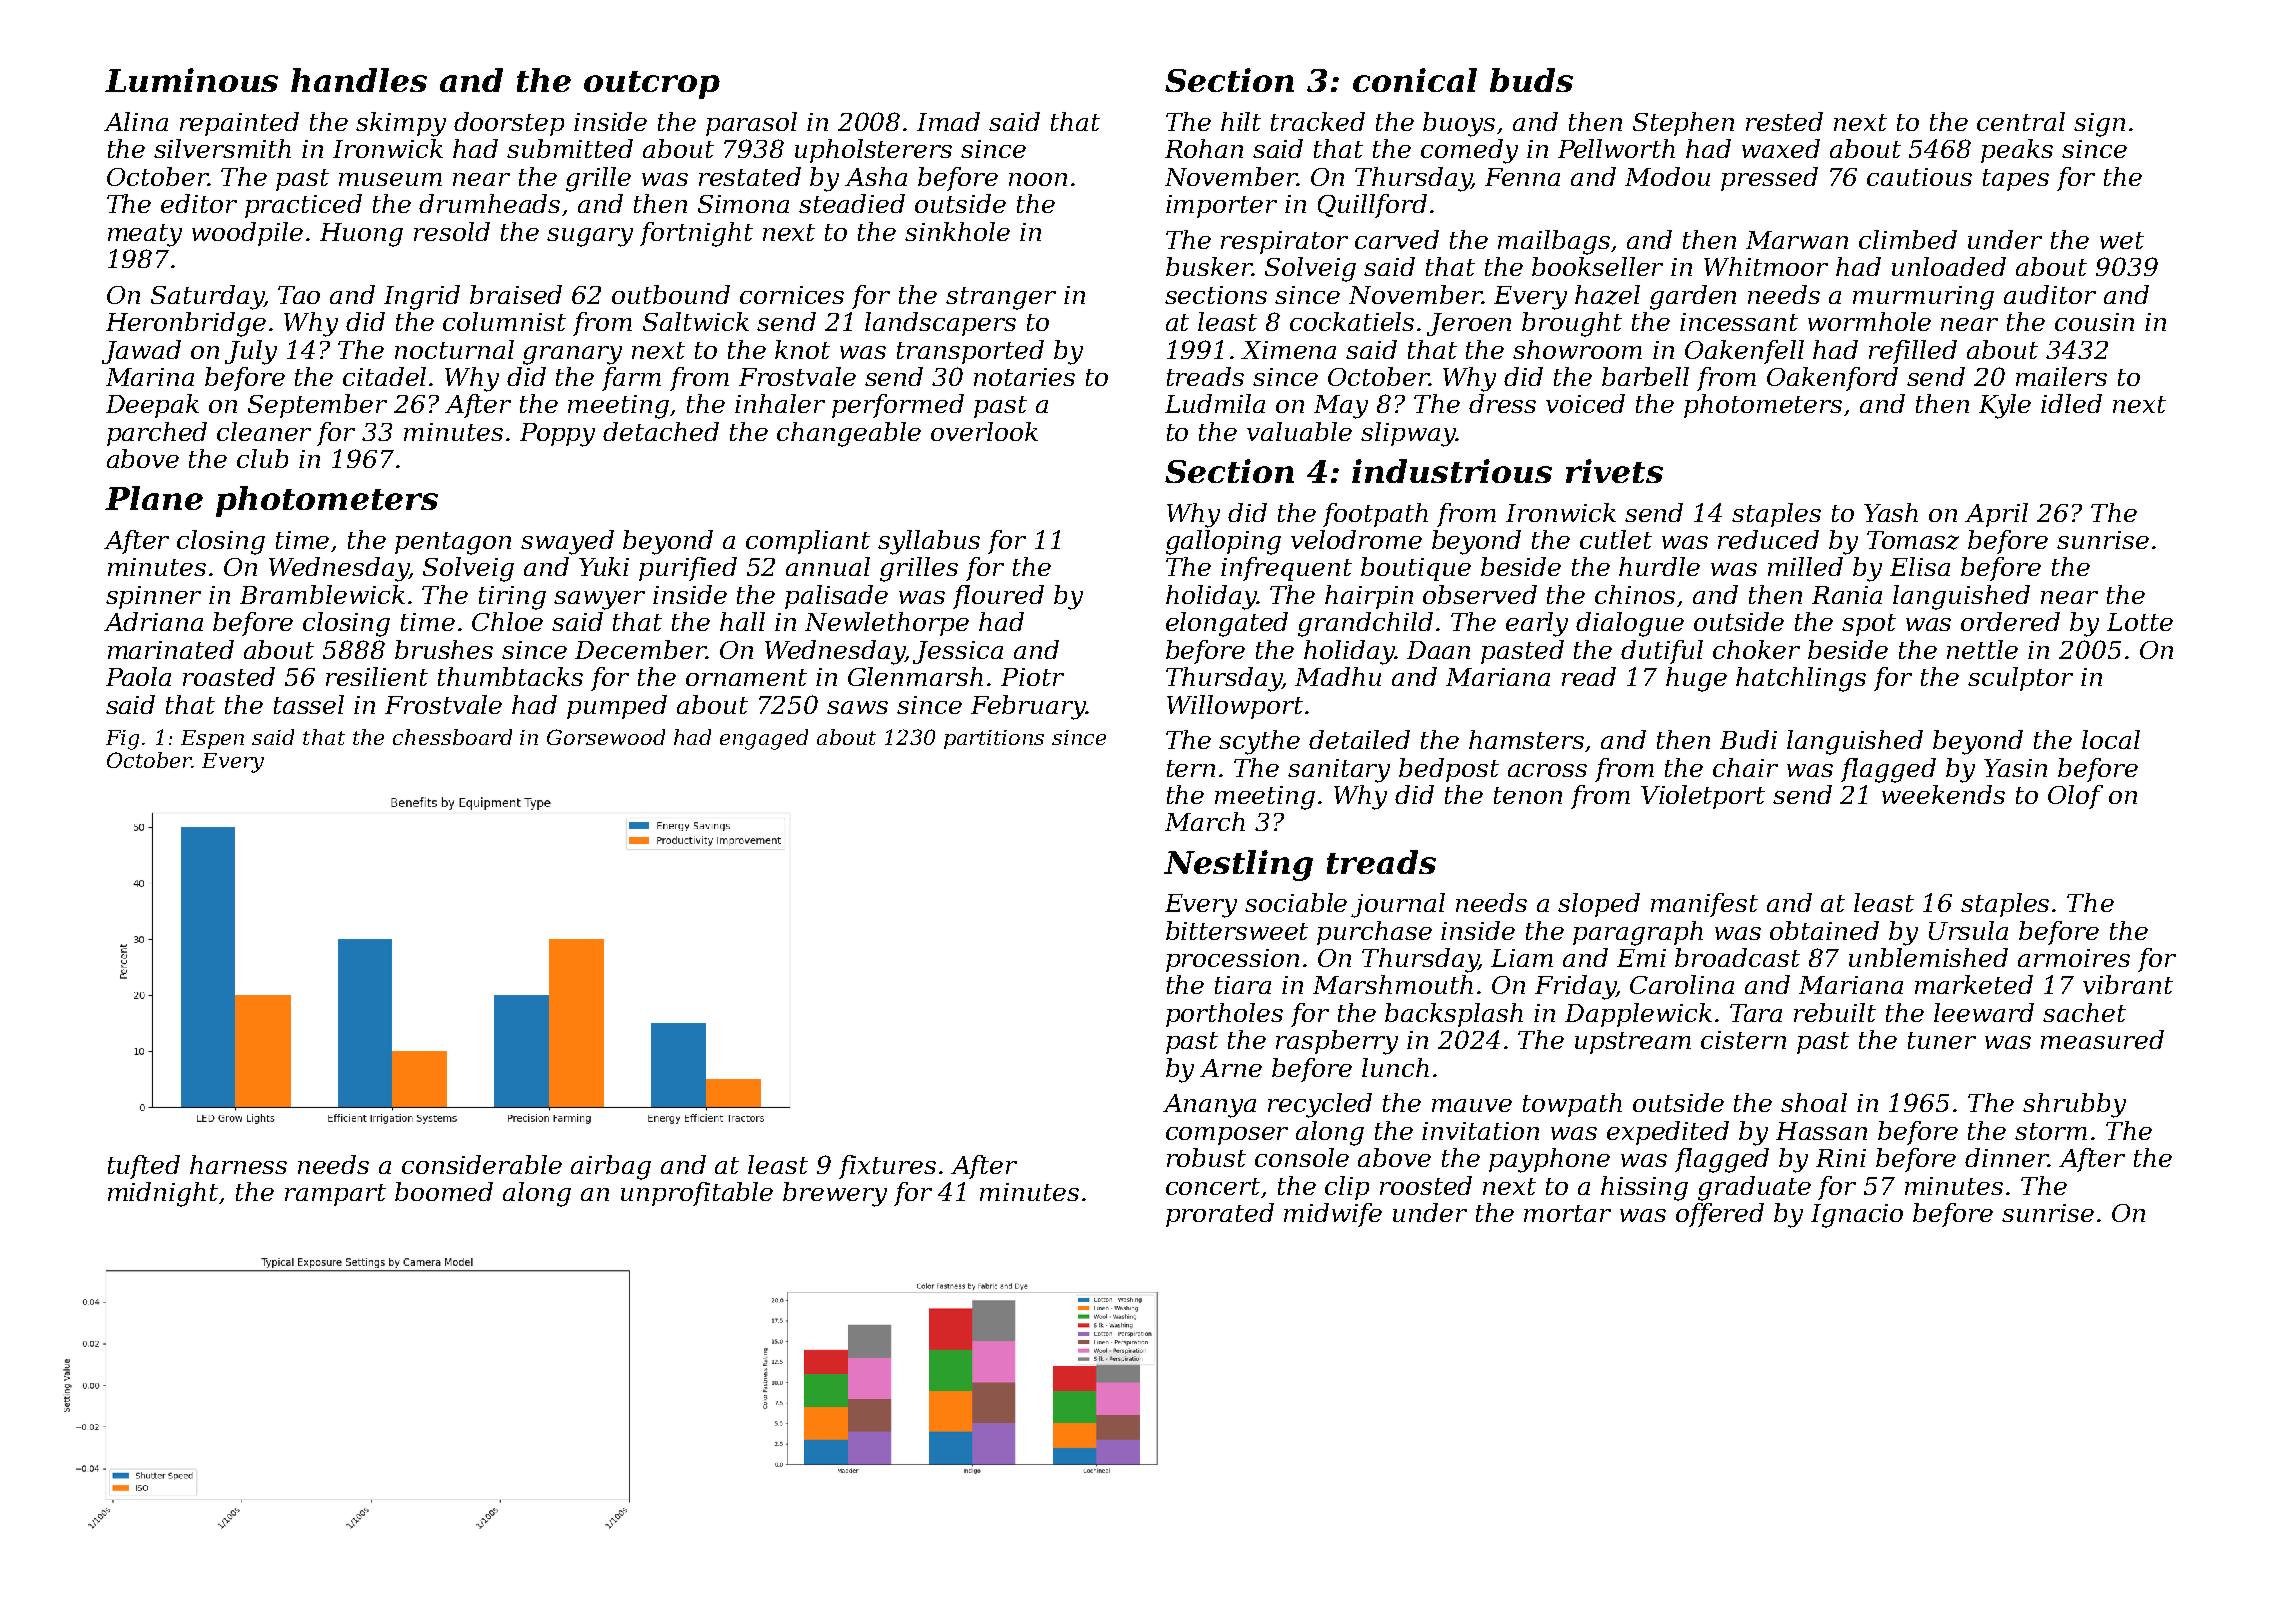 Image resolution: width=2282 pixels, height=1614 pixels. Describe the element at coordinates (2140, 622) in the document. I see `Lotte` at that location.
